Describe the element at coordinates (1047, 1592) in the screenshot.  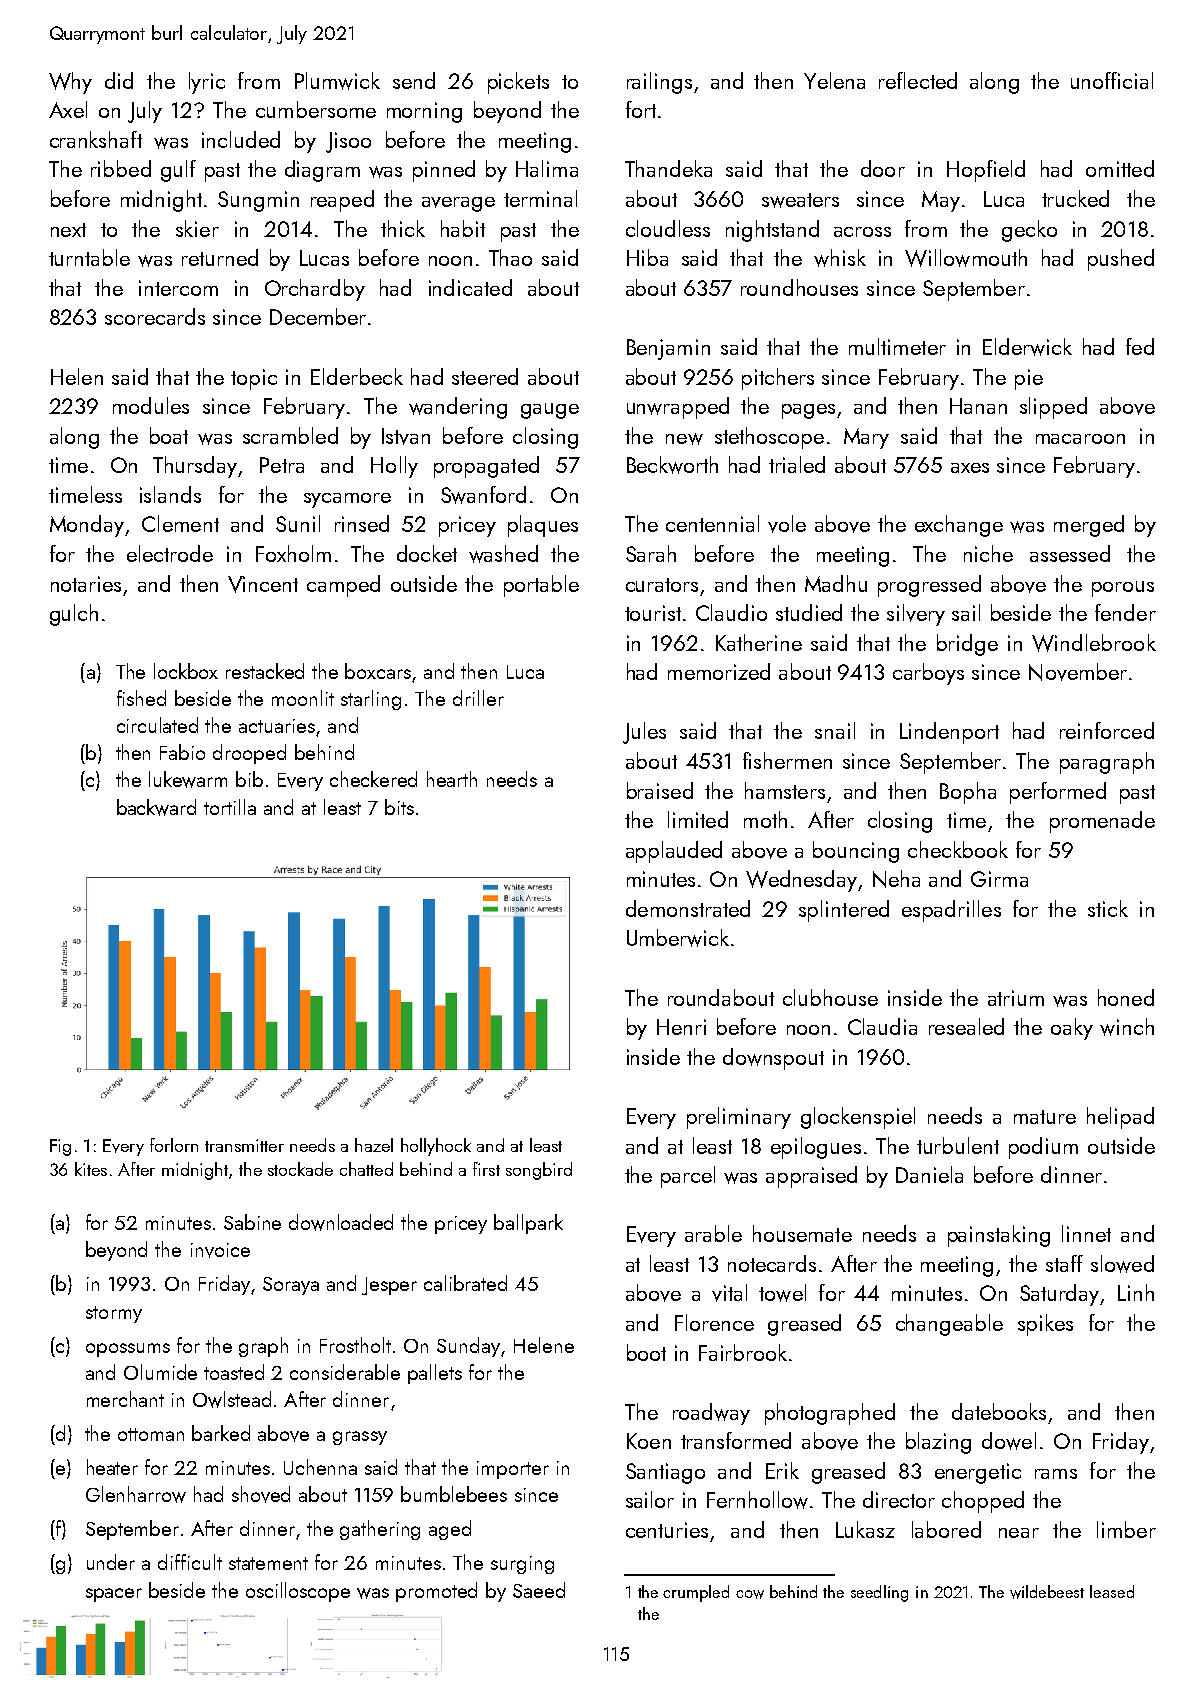
I see `wildebeest` at that location.
